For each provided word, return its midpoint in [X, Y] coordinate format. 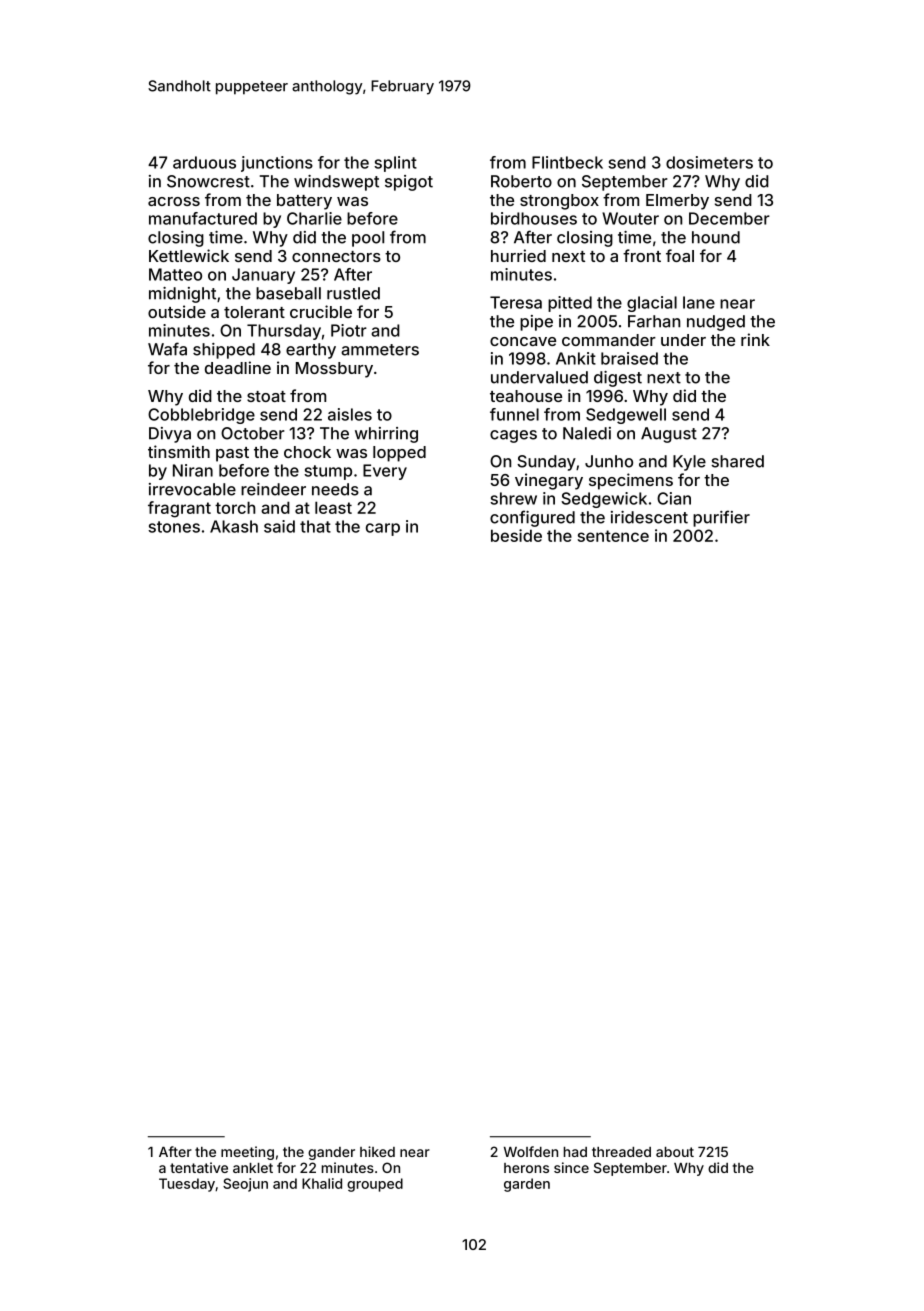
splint [395, 164]
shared [737, 461]
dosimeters [709, 162]
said [279, 526]
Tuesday [187, 1185]
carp [383, 529]
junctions [277, 164]
